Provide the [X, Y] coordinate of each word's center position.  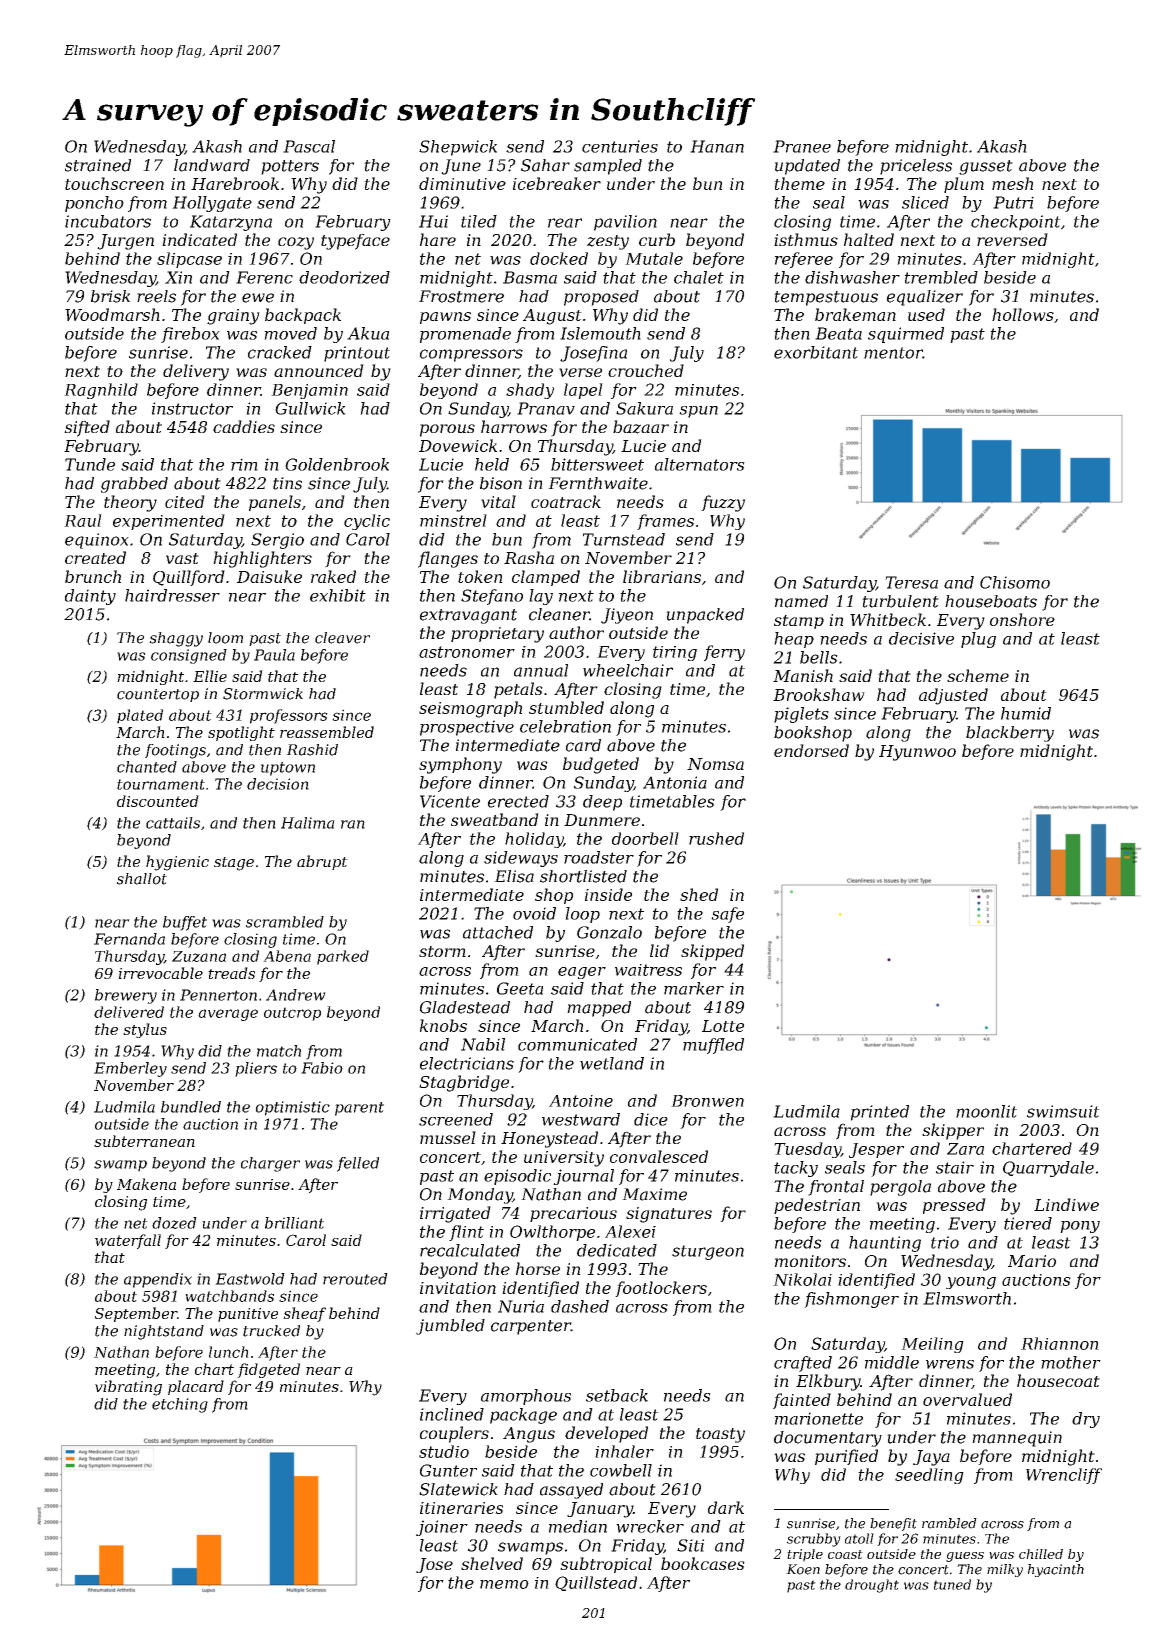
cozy [296, 243]
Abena [287, 956]
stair [955, 1167]
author [576, 632]
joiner [442, 1528]
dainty [90, 597]
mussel [448, 1137]
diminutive [462, 183]
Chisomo [1015, 582]
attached [498, 932]
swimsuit [1063, 1111]
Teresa [911, 582]
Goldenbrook [337, 464]
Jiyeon [627, 616]
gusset [986, 167]
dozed [174, 1223]
